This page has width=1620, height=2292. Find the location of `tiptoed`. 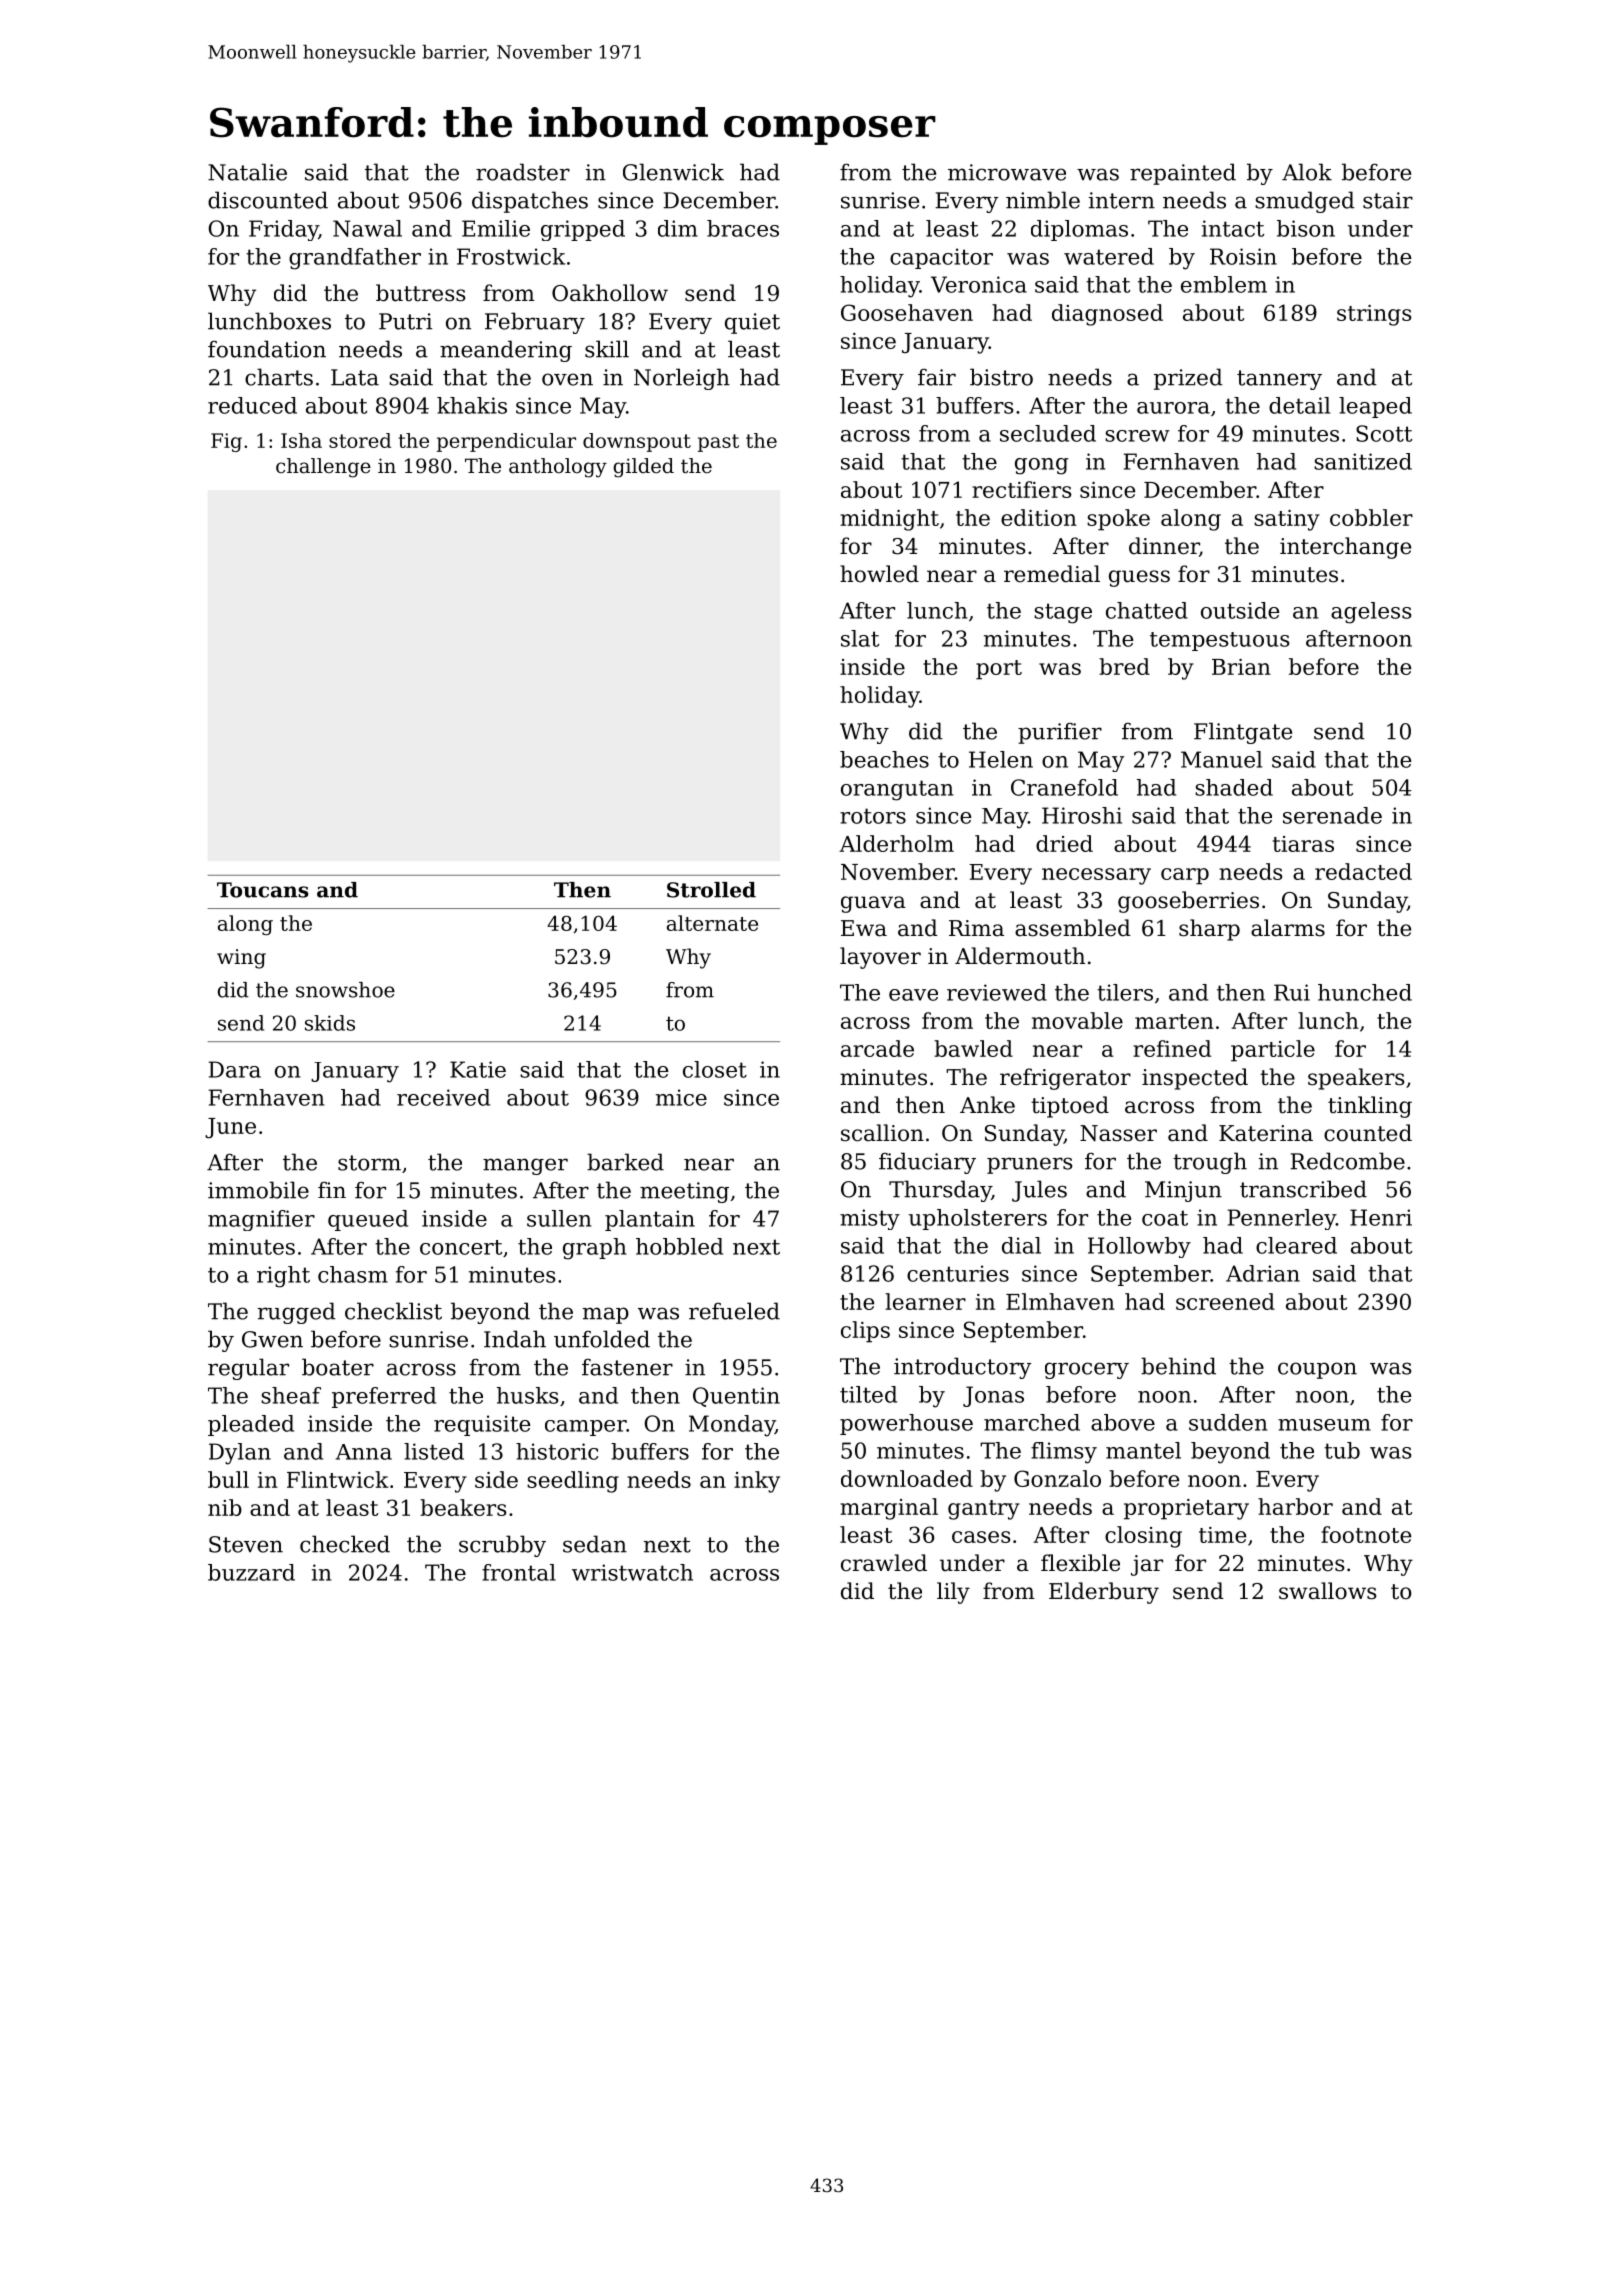

tiptoed is located at coordinates (1070, 1107).
